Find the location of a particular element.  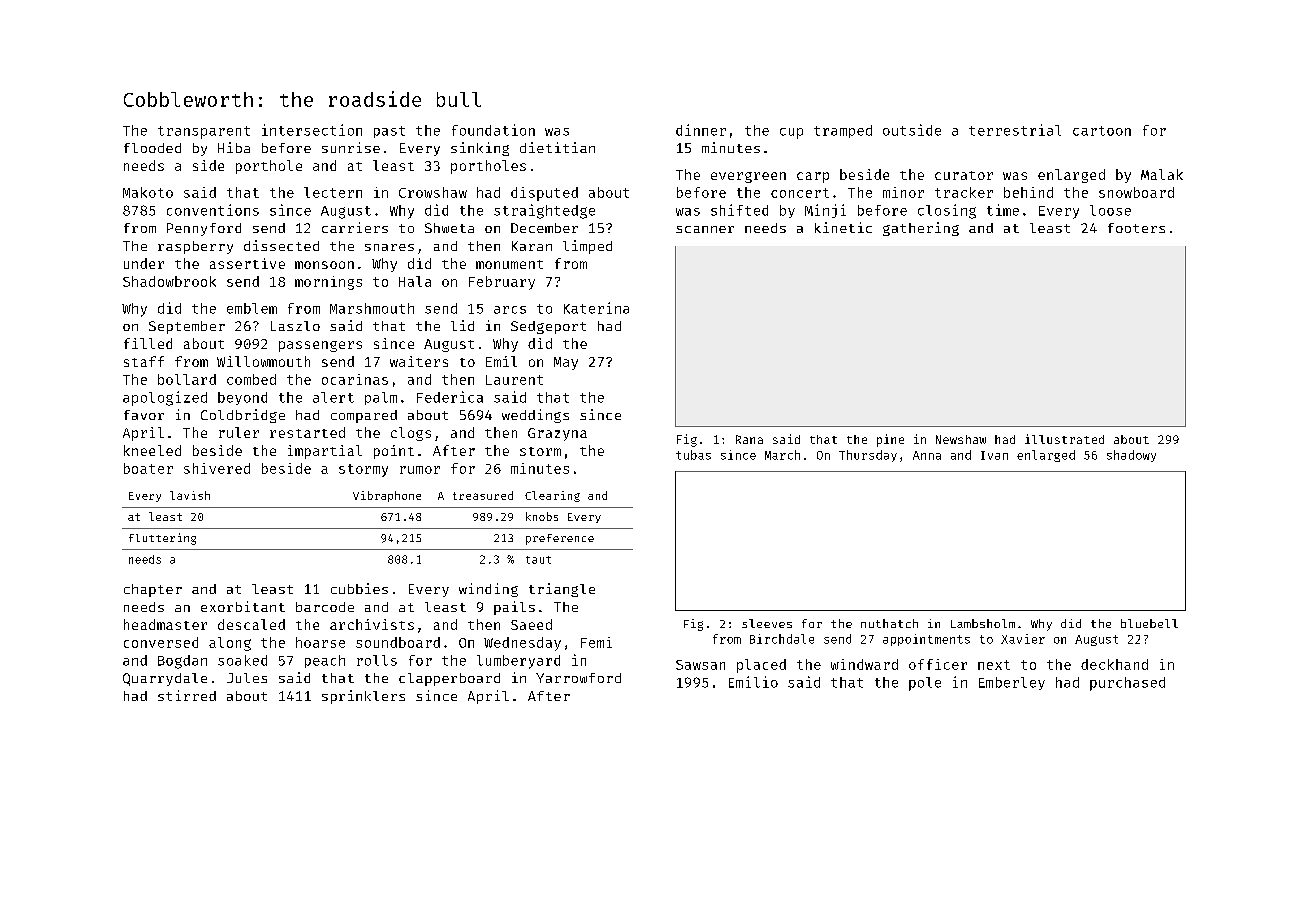

Willowmouth is located at coordinates (263, 361).
